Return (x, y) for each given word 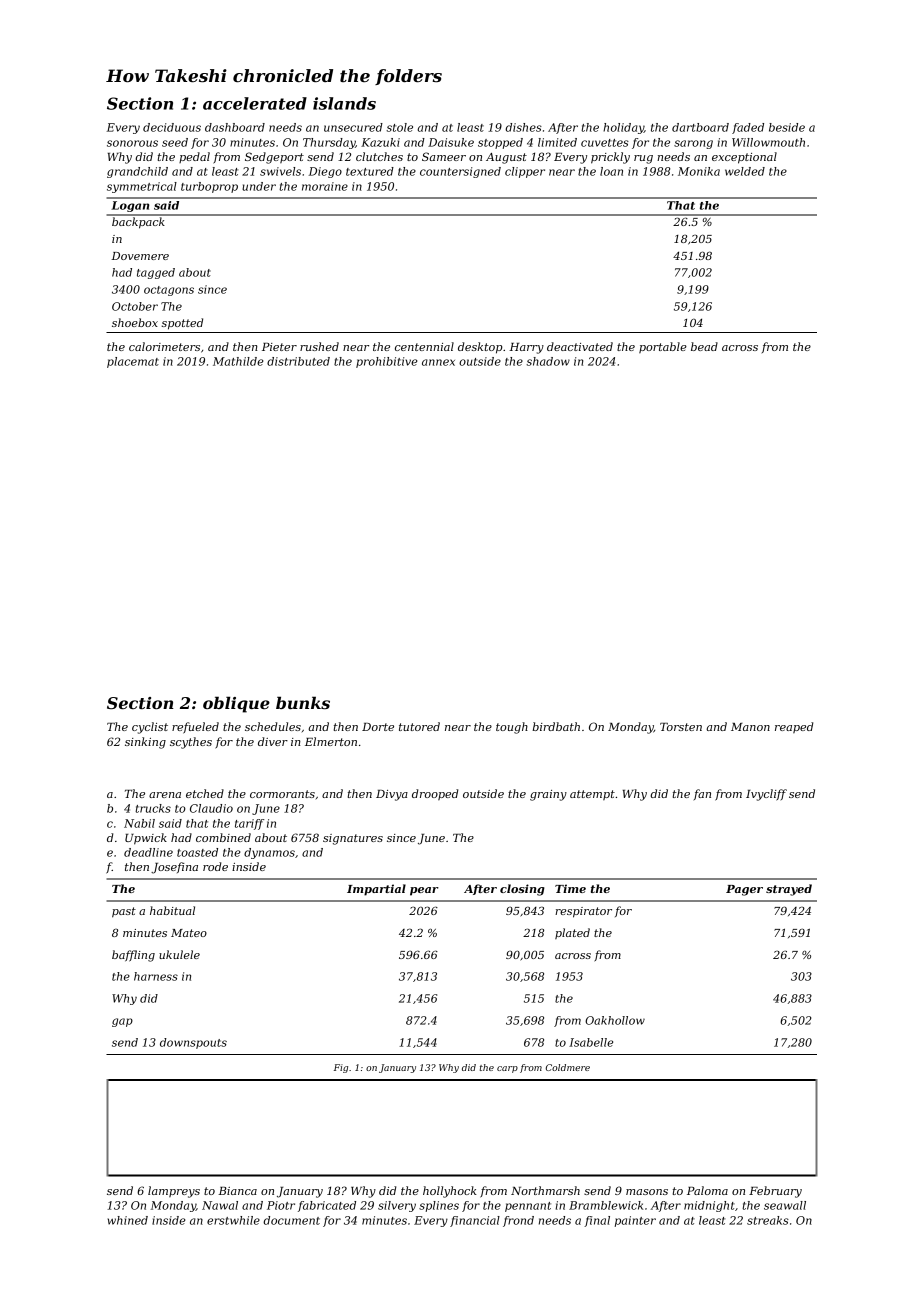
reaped (794, 727)
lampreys (174, 1192)
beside (787, 127)
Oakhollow (615, 1020)
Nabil (139, 823)
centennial (424, 346)
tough (512, 728)
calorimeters (164, 346)
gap (122, 1022)
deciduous (172, 127)
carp (507, 1069)
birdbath (556, 726)
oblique (236, 704)
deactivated (580, 346)
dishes (523, 127)
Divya (392, 795)
